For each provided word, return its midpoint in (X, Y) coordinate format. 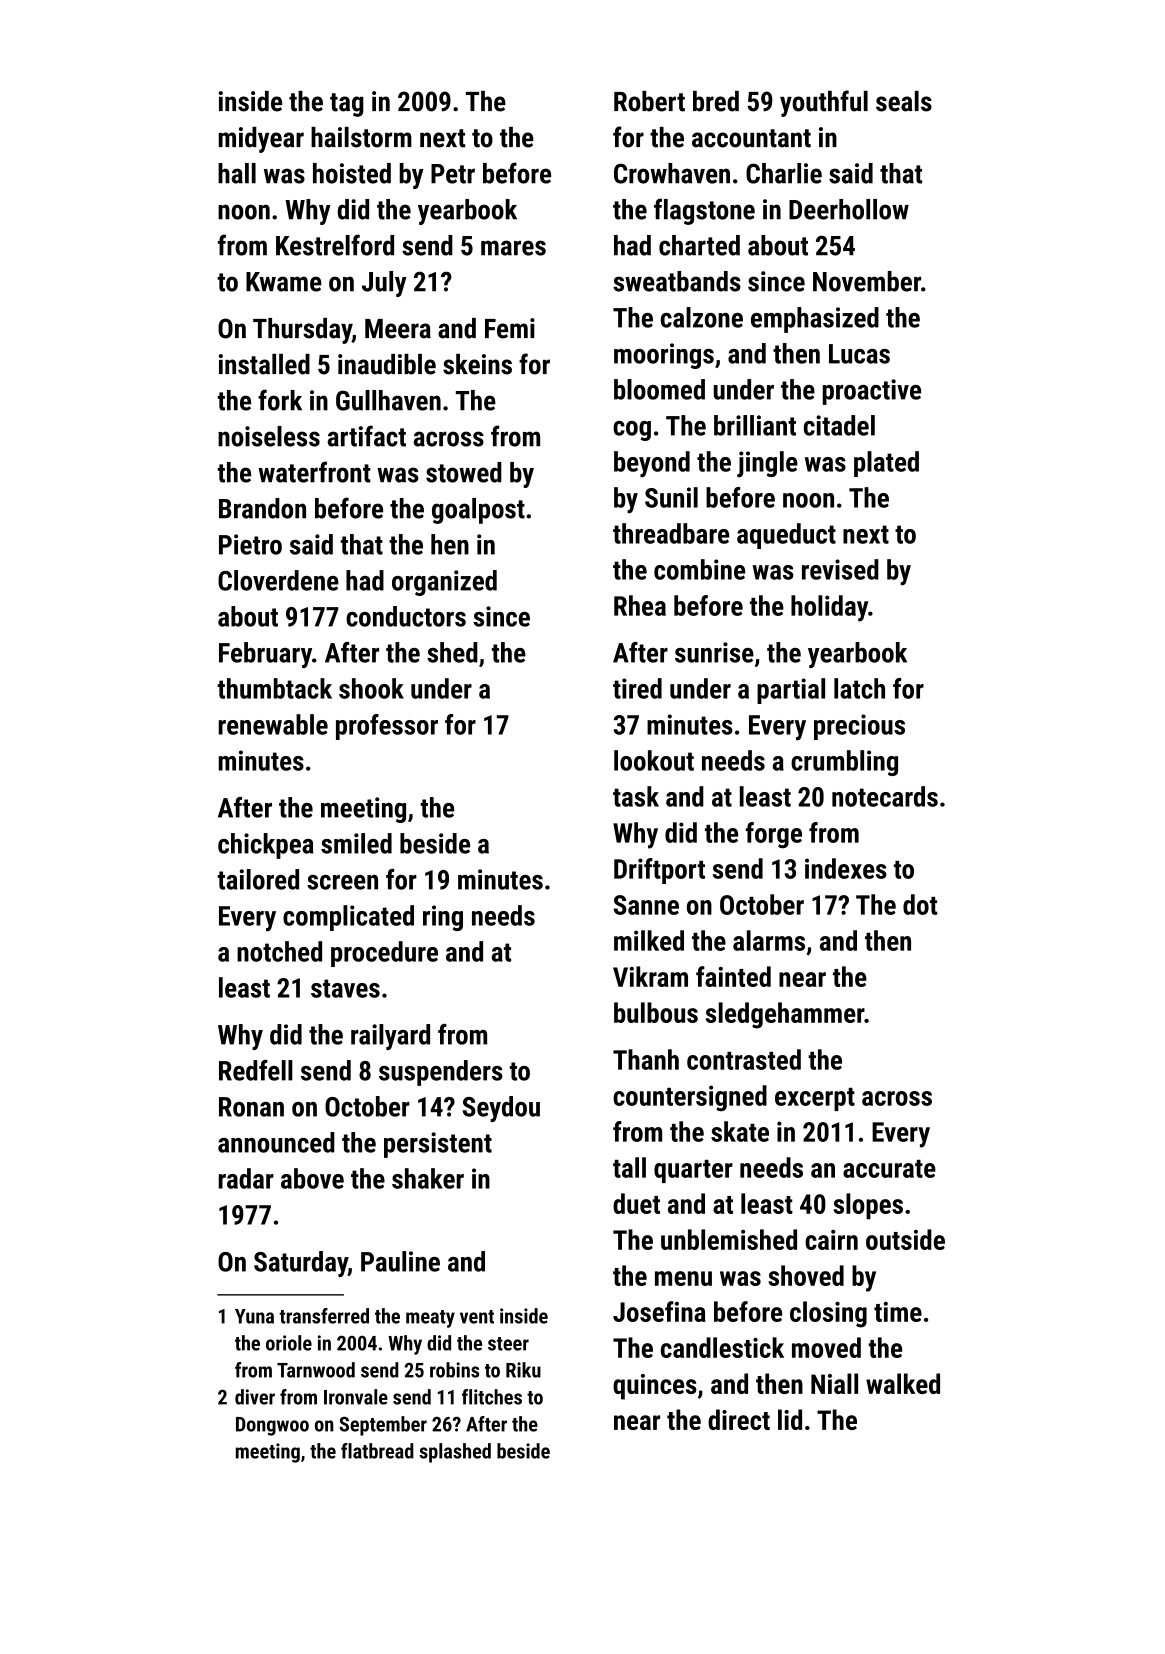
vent (477, 1317)
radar (246, 1178)
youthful (824, 103)
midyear (261, 140)
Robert (649, 101)
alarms (769, 940)
